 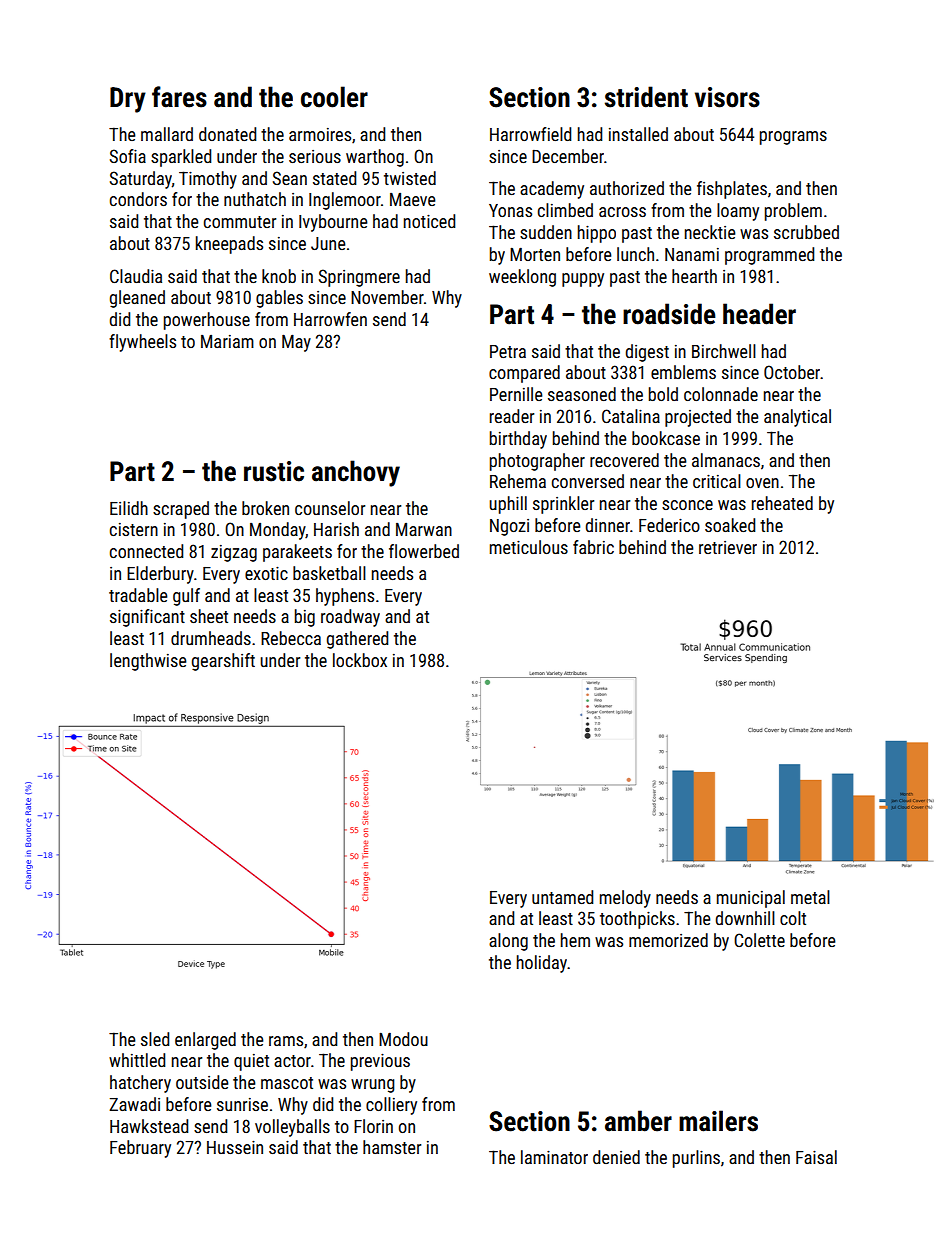 What do you see at coordinates (627, 188) in the page?
I see `authorized` at bounding box center [627, 188].
